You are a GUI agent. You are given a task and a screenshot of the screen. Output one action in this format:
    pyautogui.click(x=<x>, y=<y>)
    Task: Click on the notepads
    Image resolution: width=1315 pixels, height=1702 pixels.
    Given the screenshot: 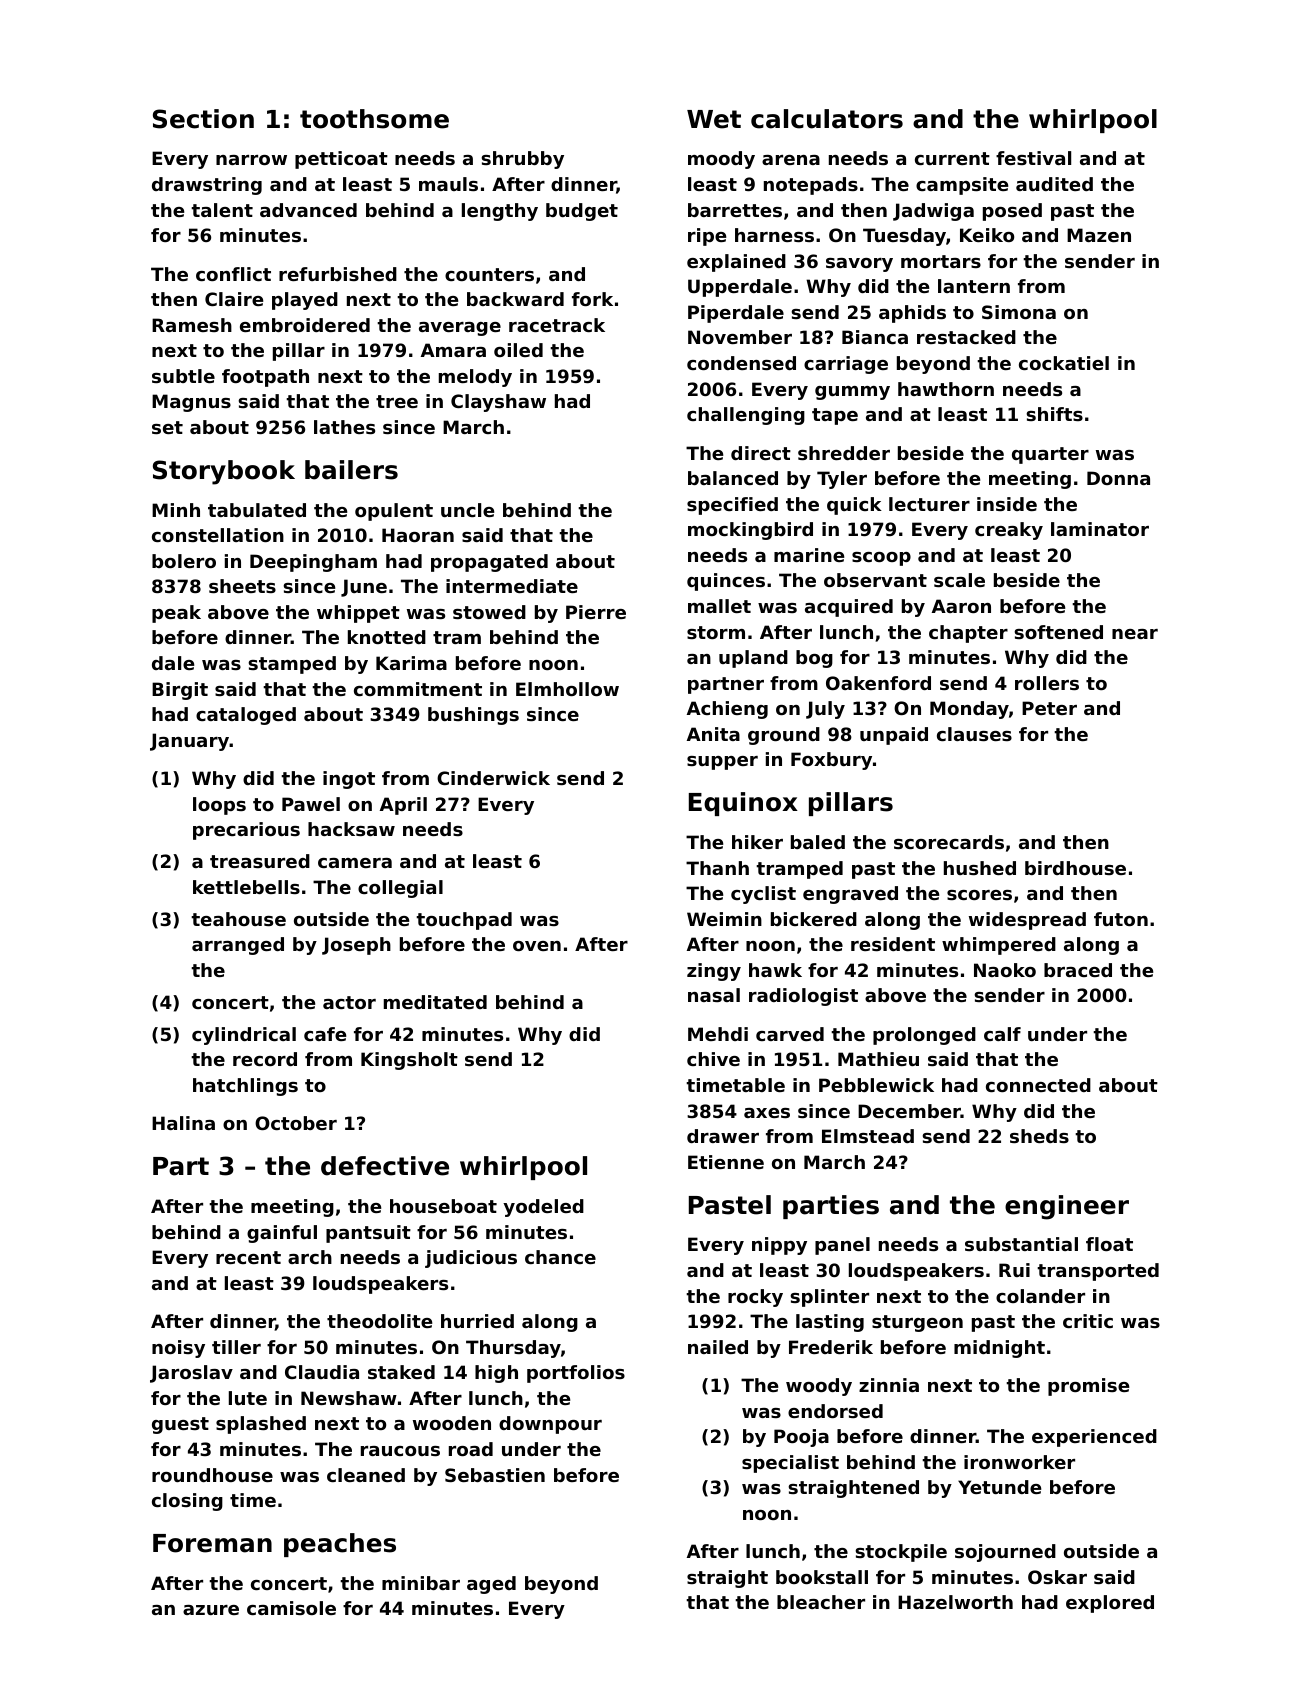 What is the action you would take?
    pyautogui.click(x=811, y=186)
